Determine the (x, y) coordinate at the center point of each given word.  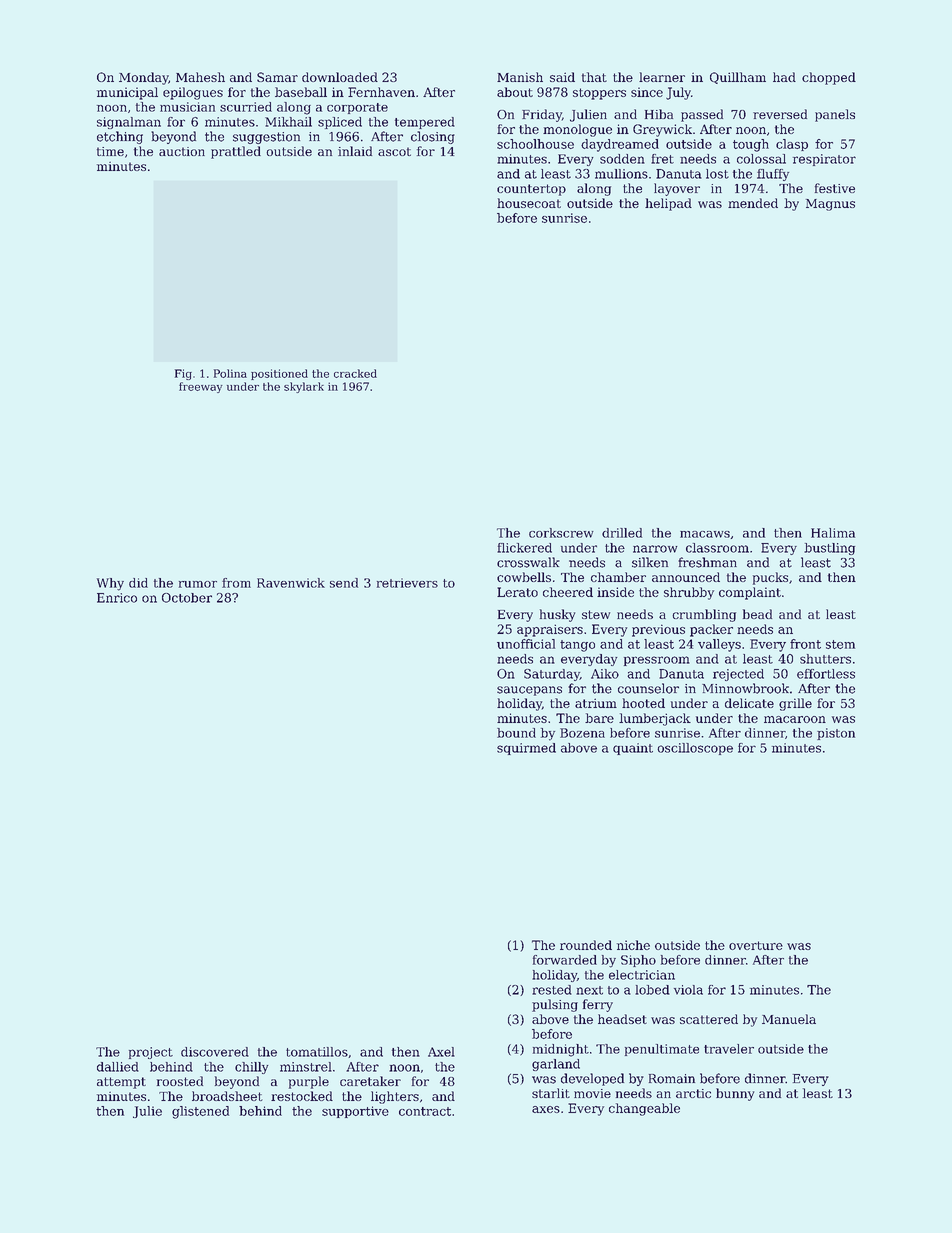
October (187, 598)
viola (688, 990)
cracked (355, 373)
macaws (705, 534)
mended (753, 203)
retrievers (407, 583)
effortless (826, 674)
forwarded (565, 960)
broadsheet (227, 1096)
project (151, 1053)
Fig (183, 374)
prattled (236, 152)
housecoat (529, 203)
